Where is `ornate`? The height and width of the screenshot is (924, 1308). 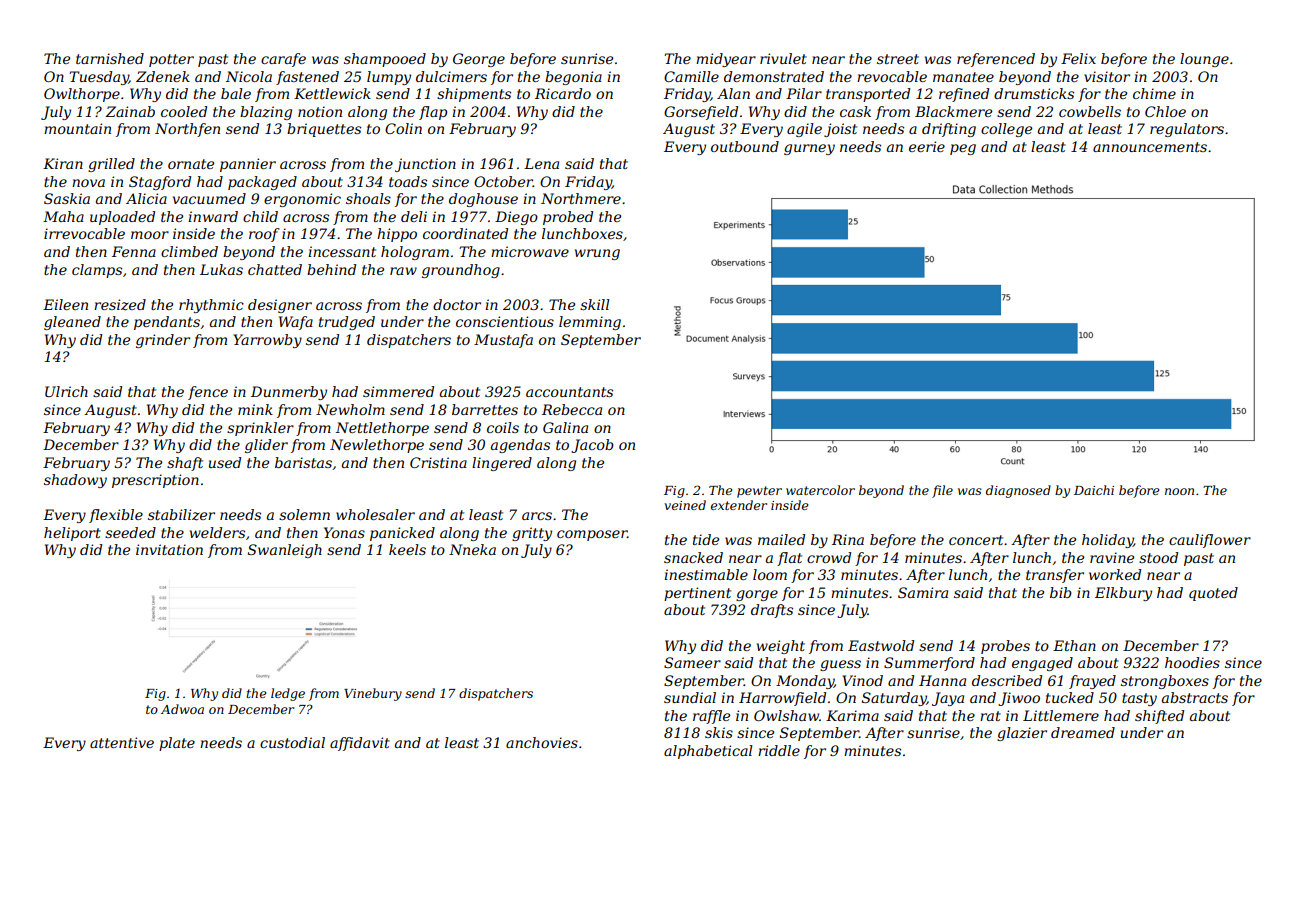
ornate is located at coordinates (191, 164).
